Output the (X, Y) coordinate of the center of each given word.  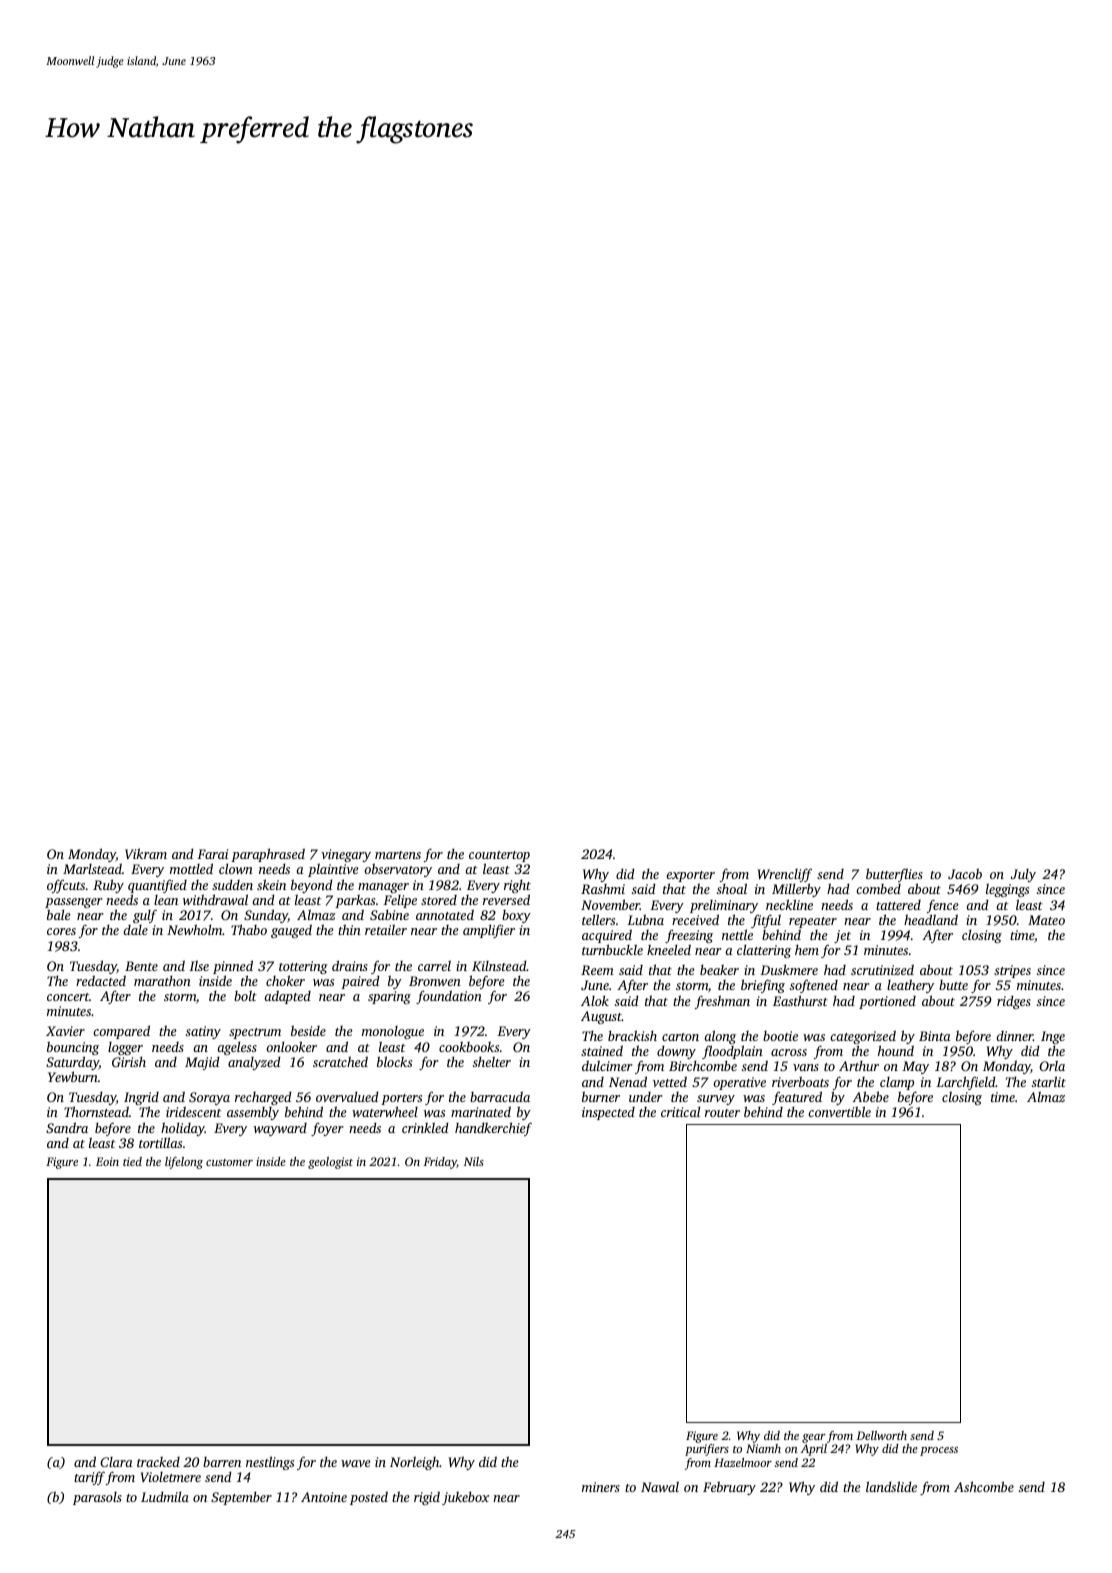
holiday (183, 1129)
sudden (232, 884)
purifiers (707, 1450)
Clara (116, 1462)
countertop (499, 857)
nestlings (270, 1463)
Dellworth (882, 1435)
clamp (897, 1083)
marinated (481, 1111)
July (1023, 875)
